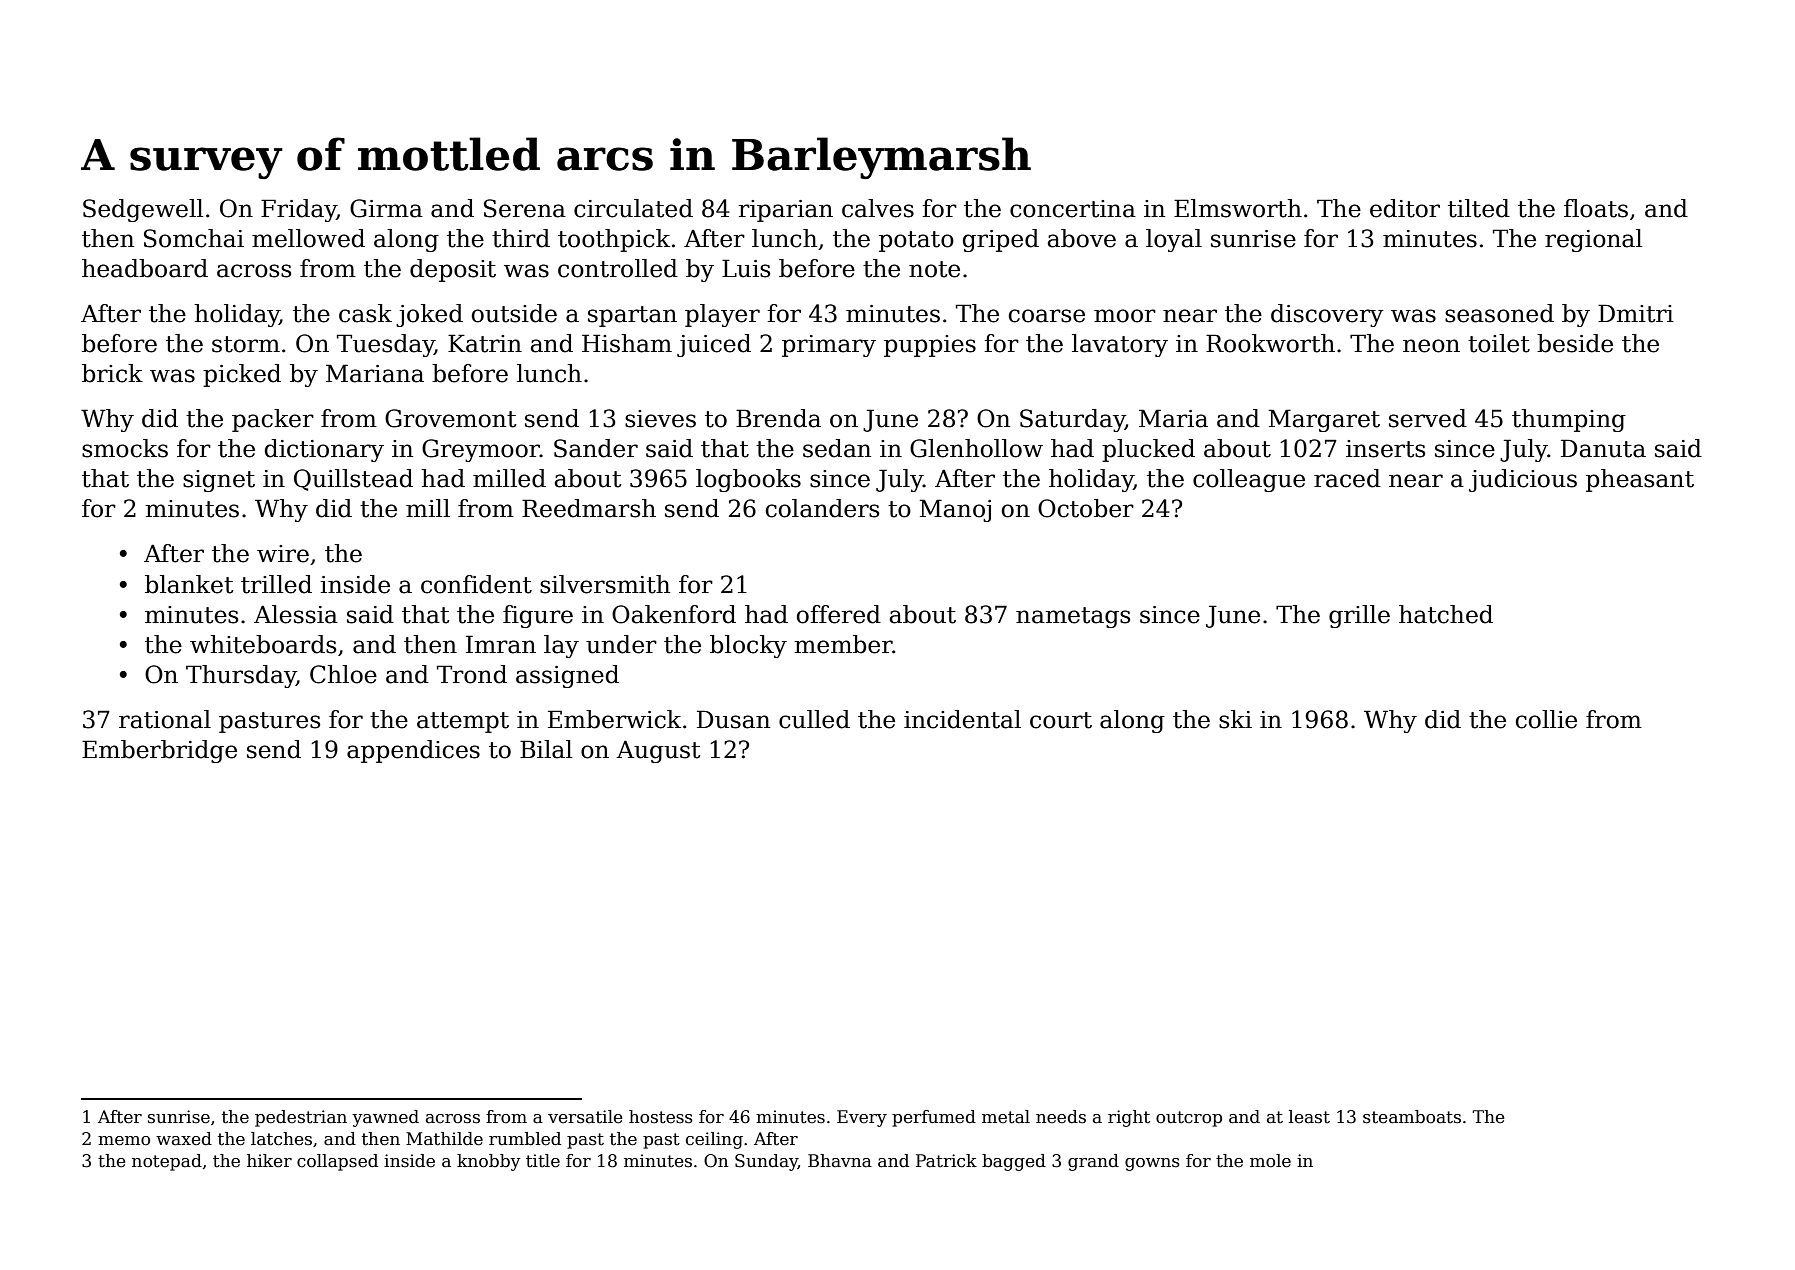 The height and width of the screenshot is (1270, 1795). What do you see at coordinates (112, 373) in the screenshot?
I see `brick` at bounding box center [112, 373].
